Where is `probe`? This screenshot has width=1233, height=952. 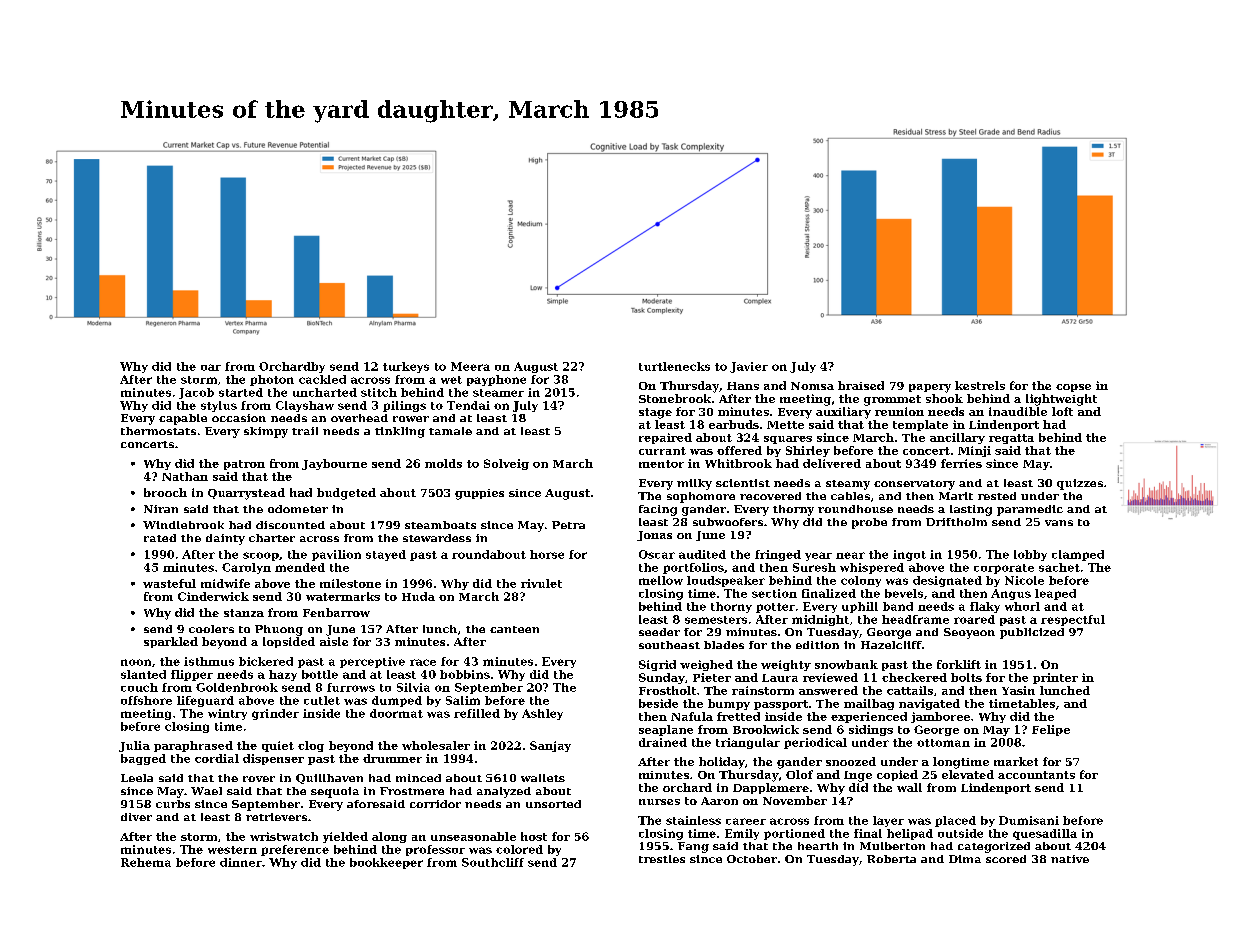 probe is located at coordinates (869, 523).
